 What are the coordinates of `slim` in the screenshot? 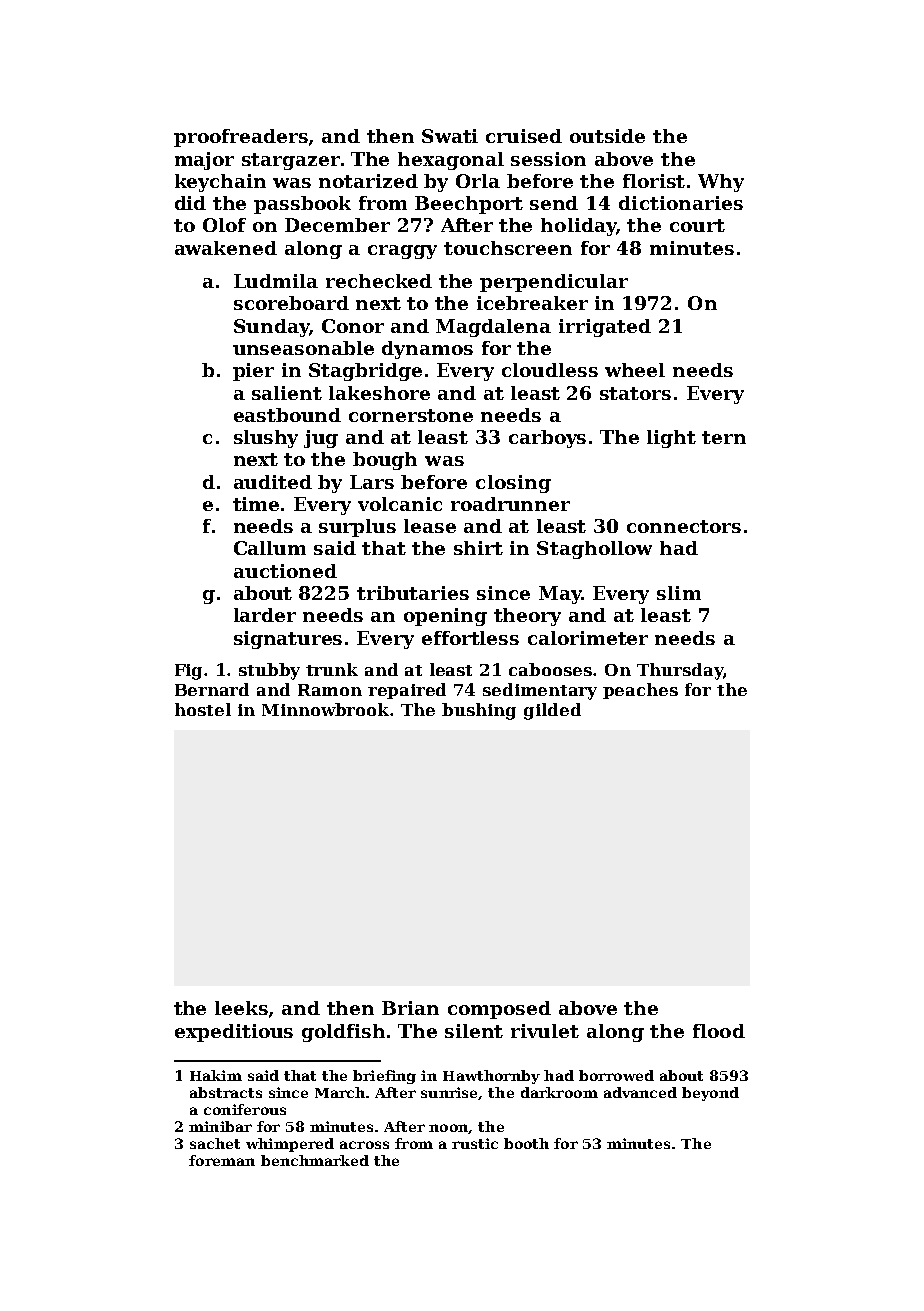 It's located at (679, 593).
